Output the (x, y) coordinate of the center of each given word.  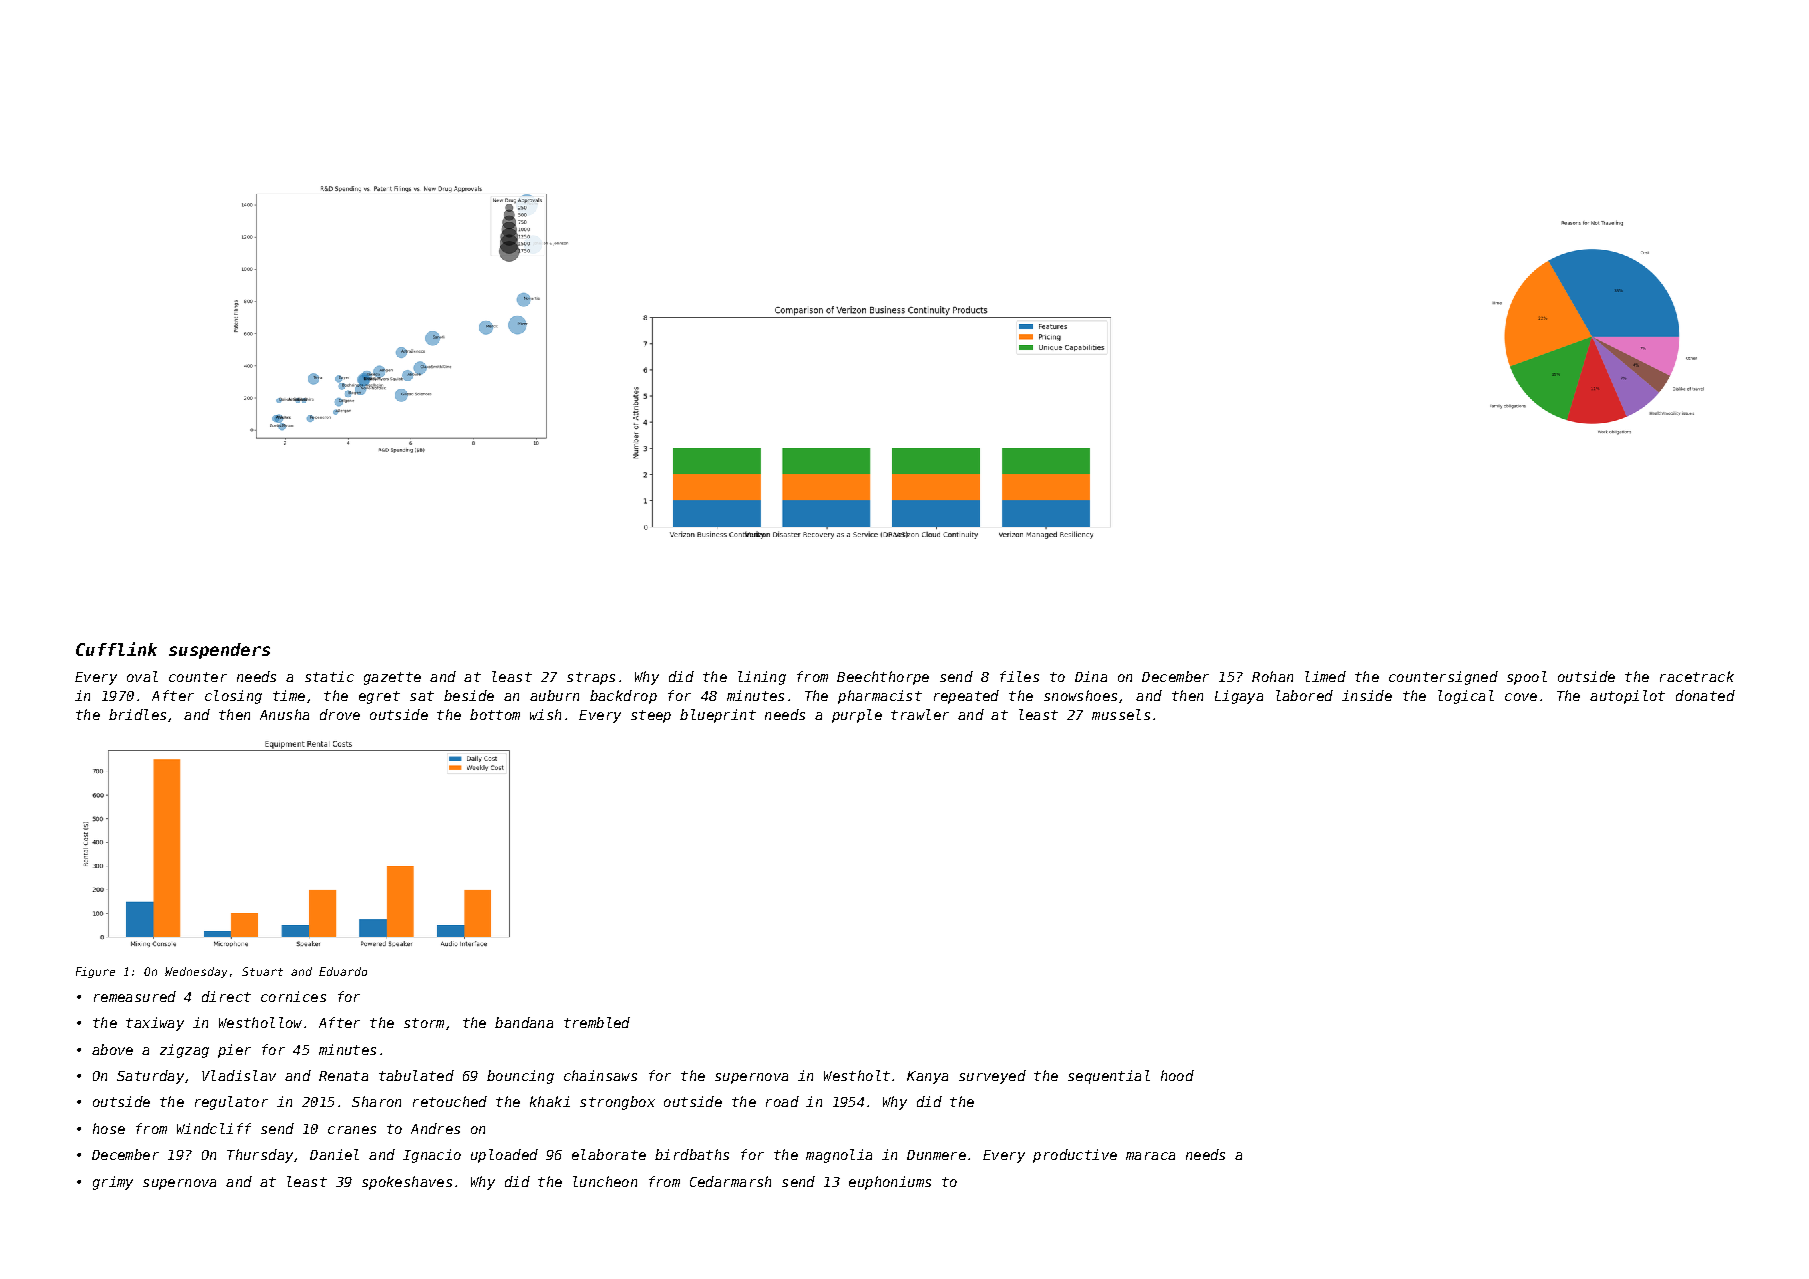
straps (591, 678)
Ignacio (432, 1156)
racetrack (1697, 676)
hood (1177, 1075)
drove (340, 714)
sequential (1109, 1077)
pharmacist (880, 697)
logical (1466, 697)
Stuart (262, 971)
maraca (1150, 1156)
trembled (597, 1022)
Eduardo (343, 971)
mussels (1121, 714)
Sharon (376, 1101)
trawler (920, 714)
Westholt (857, 1075)
